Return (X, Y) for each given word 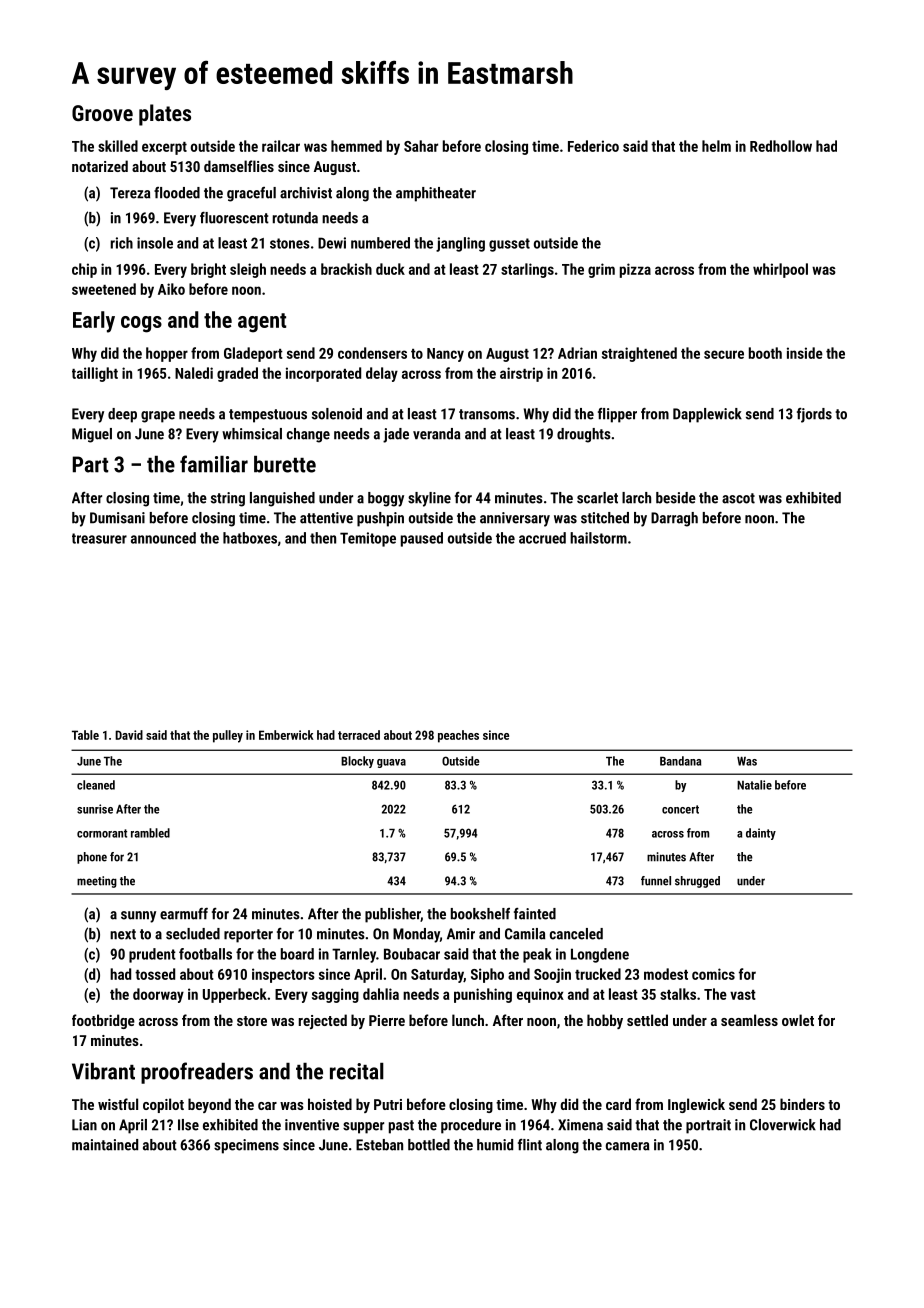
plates (165, 115)
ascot (738, 498)
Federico (593, 146)
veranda (436, 434)
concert (680, 809)
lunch (468, 1020)
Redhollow (781, 146)
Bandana (680, 761)
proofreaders (197, 1073)
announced (163, 538)
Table (85, 735)
